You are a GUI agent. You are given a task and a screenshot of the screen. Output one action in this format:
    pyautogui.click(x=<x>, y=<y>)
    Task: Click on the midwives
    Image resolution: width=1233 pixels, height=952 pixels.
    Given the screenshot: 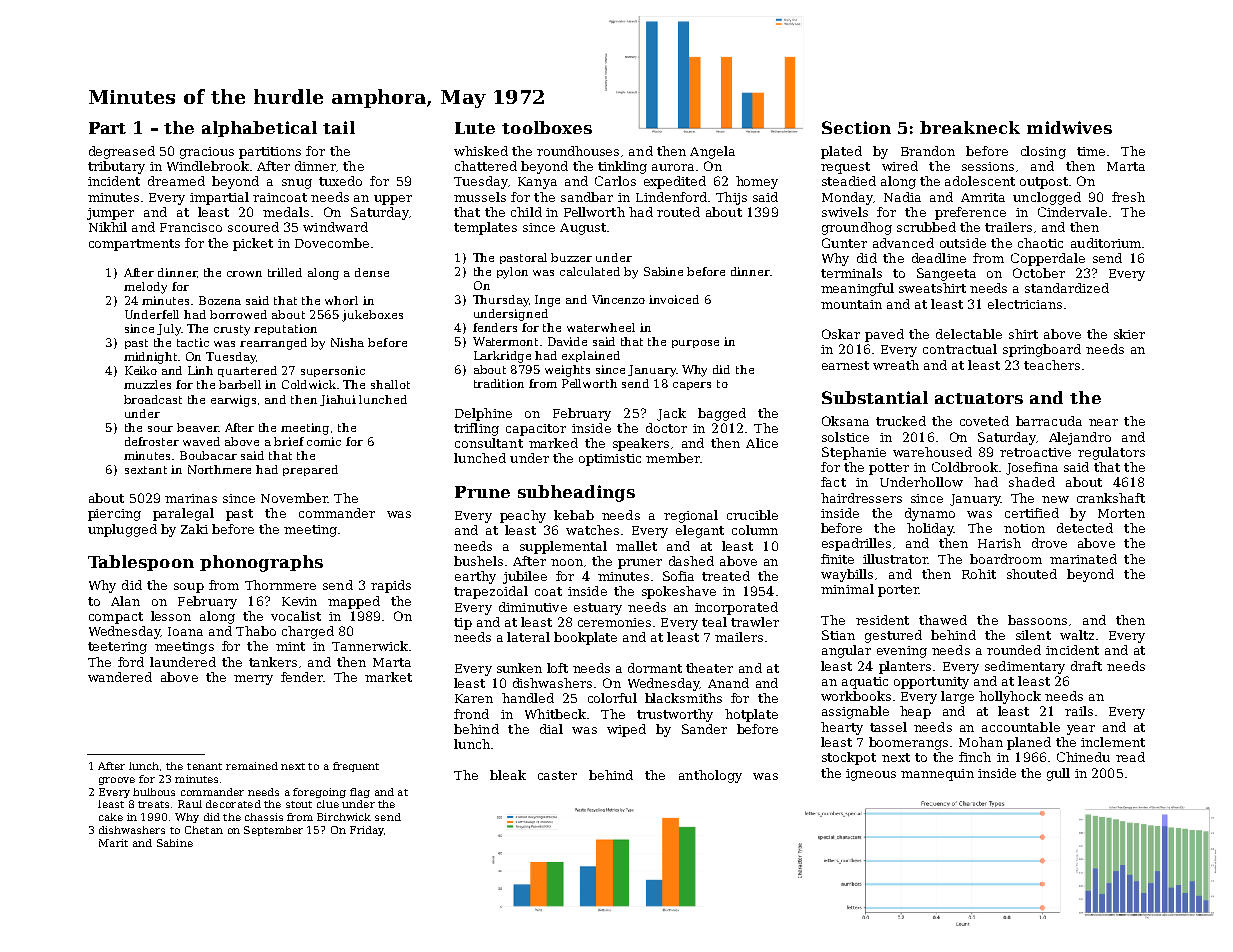 What is the action you would take?
    pyautogui.click(x=1069, y=127)
